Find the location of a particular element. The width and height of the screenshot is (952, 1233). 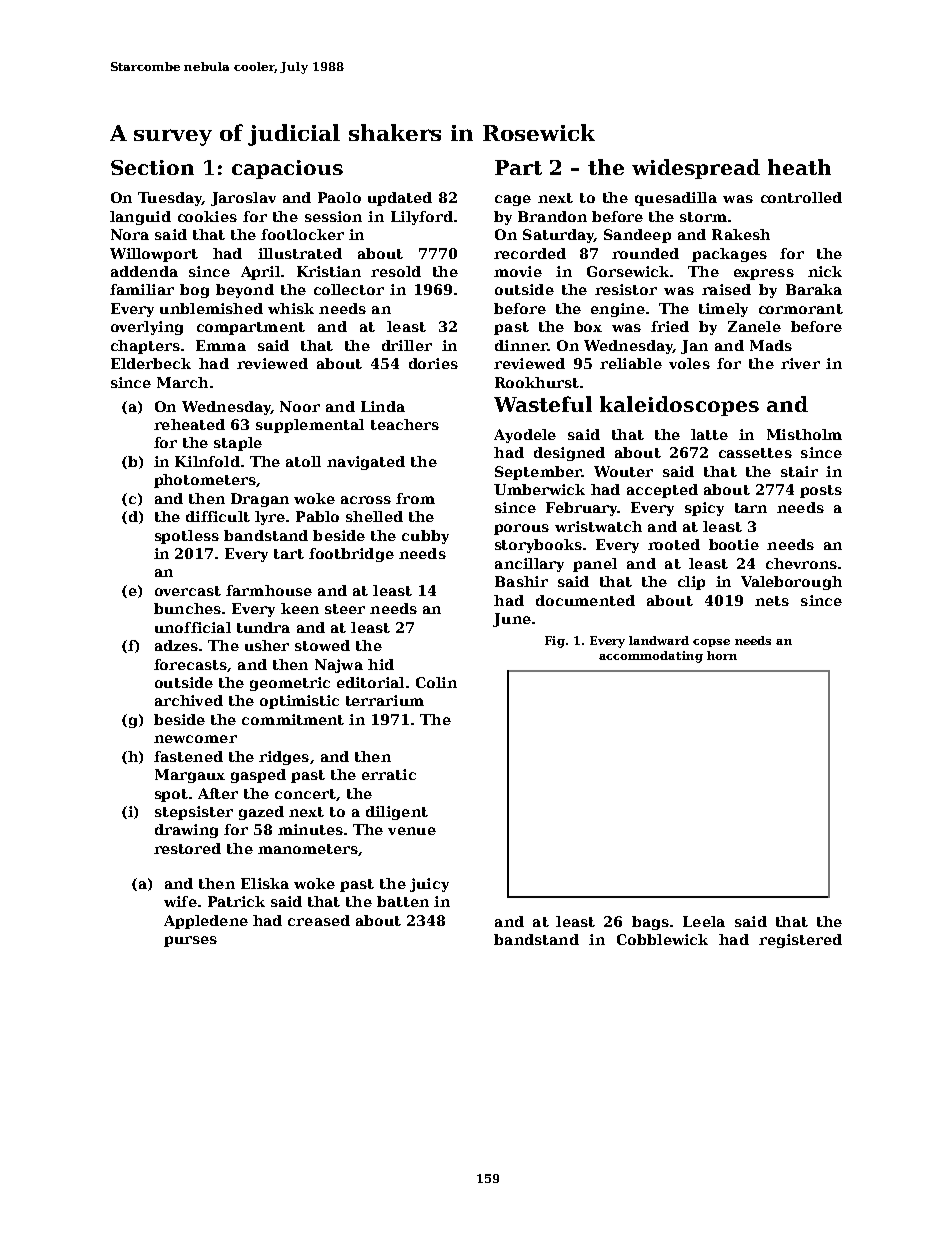

venue is located at coordinates (412, 831).
